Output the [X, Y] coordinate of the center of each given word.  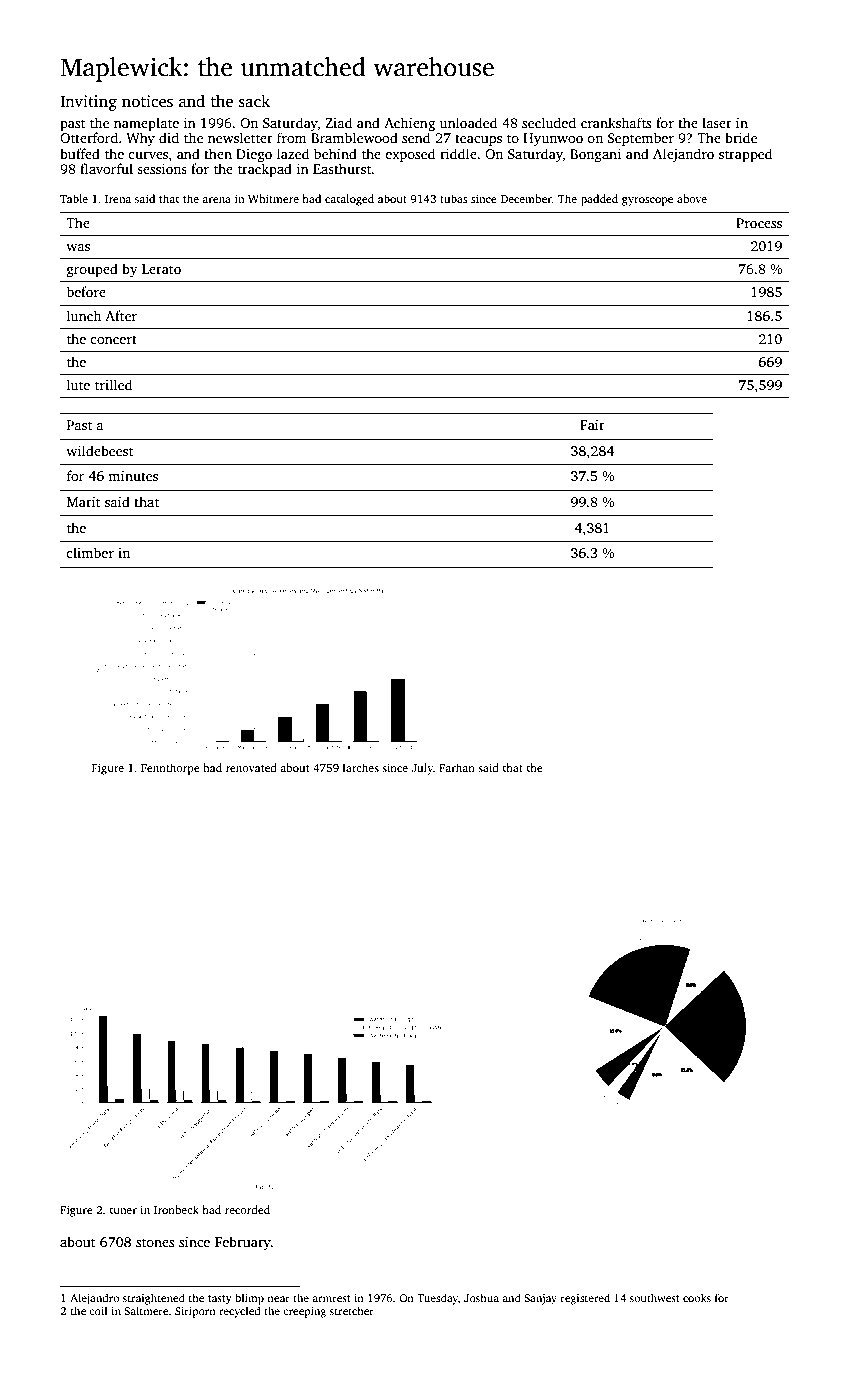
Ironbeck [176, 1209]
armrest [331, 1298]
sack [254, 101]
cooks [697, 1297]
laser [717, 122]
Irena [118, 199]
